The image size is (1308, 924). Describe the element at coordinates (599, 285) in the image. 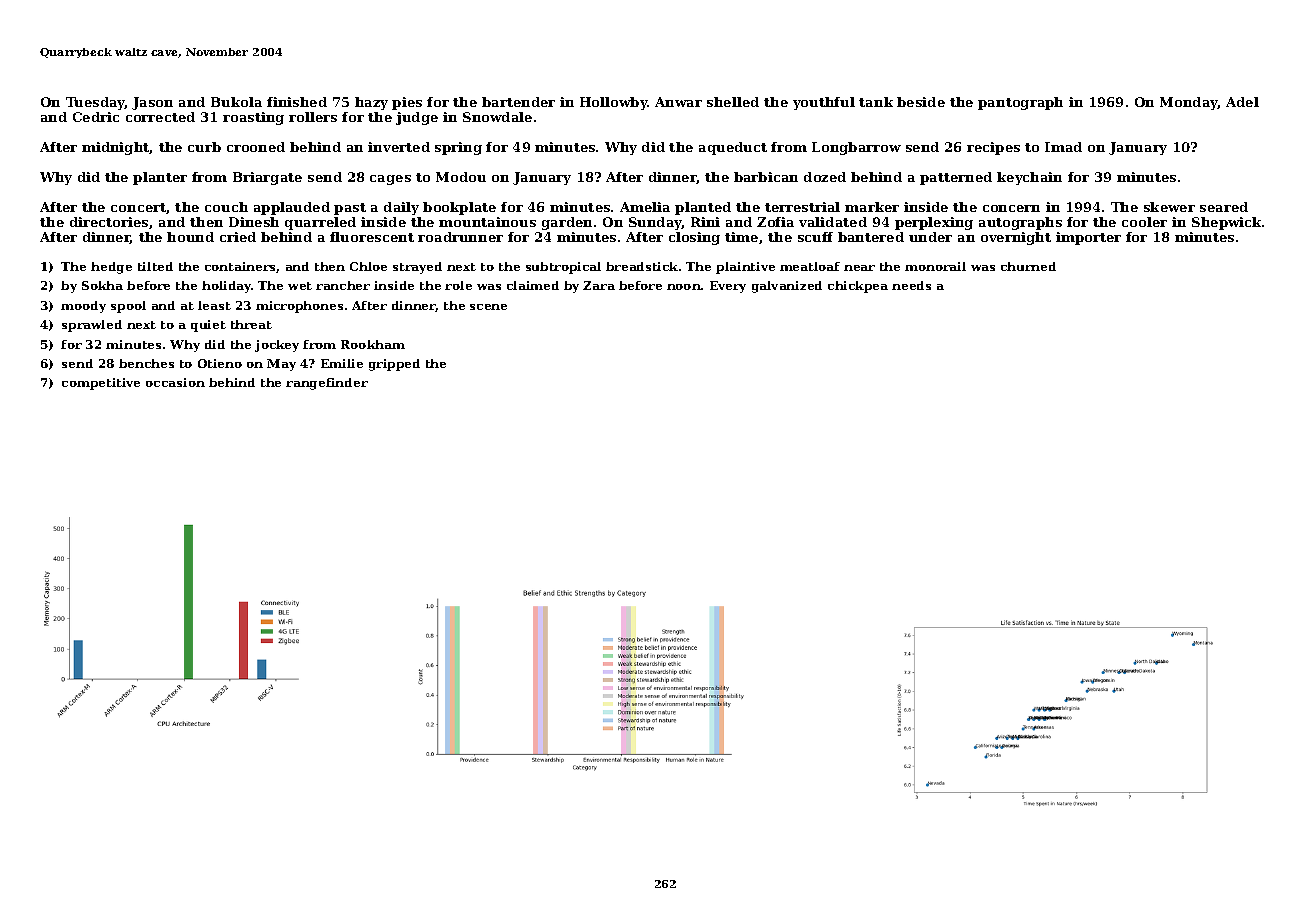

I see `Zara` at that location.
